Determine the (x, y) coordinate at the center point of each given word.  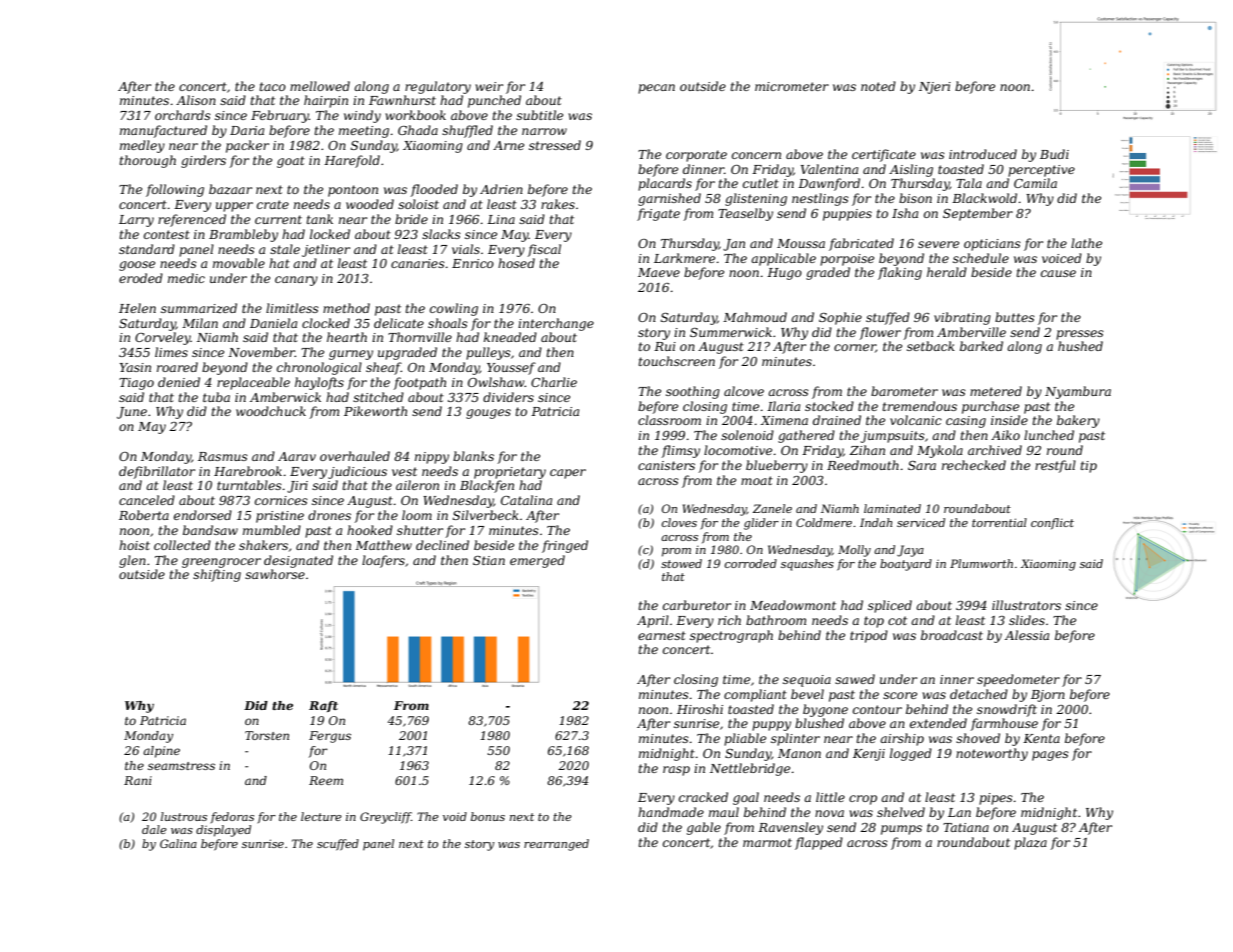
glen (132, 561)
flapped (819, 843)
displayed (223, 831)
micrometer (792, 86)
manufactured (163, 131)
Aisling (911, 170)
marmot (767, 842)
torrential (999, 522)
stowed (681, 563)
